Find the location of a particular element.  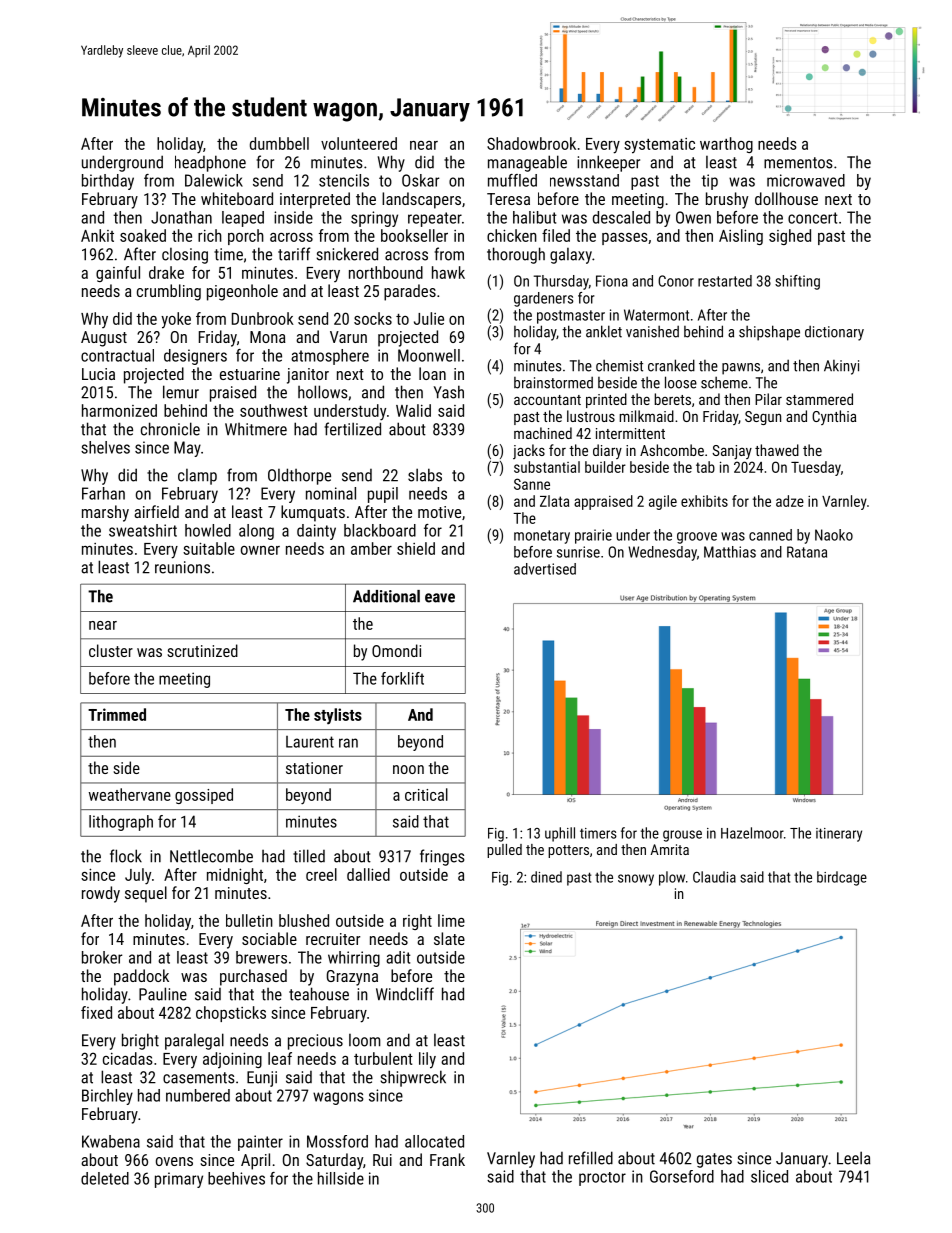

Frank is located at coordinates (447, 1159).
